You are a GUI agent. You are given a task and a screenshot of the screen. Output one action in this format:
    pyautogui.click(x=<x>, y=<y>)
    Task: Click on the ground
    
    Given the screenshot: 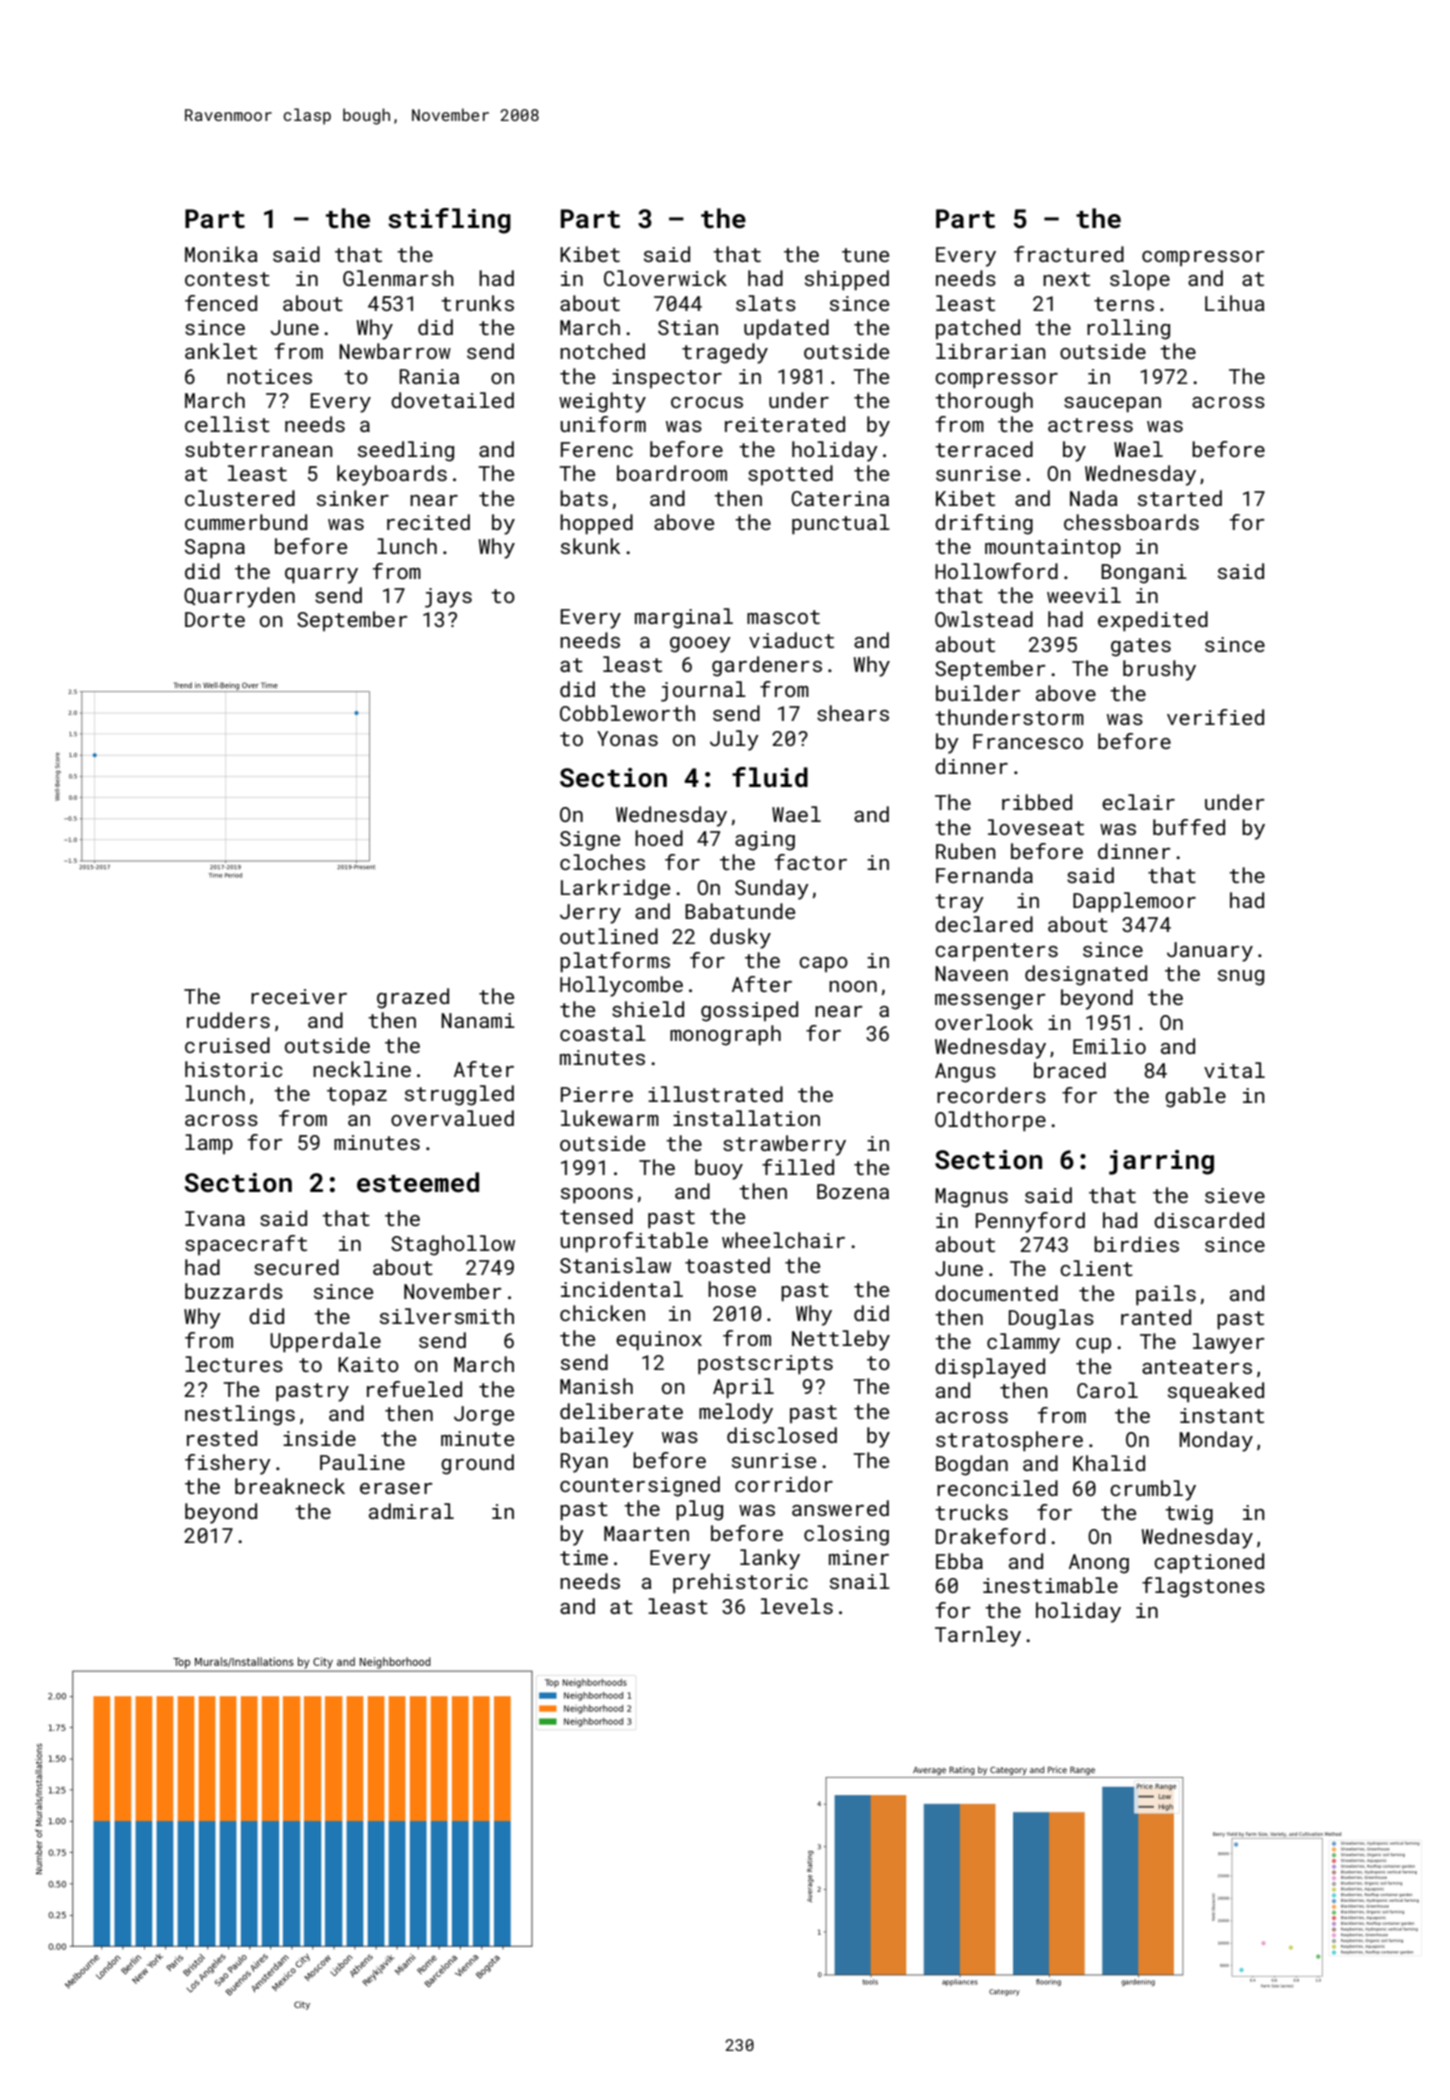 What is the action you would take?
    pyautogui.click(x=477, y=1464)
